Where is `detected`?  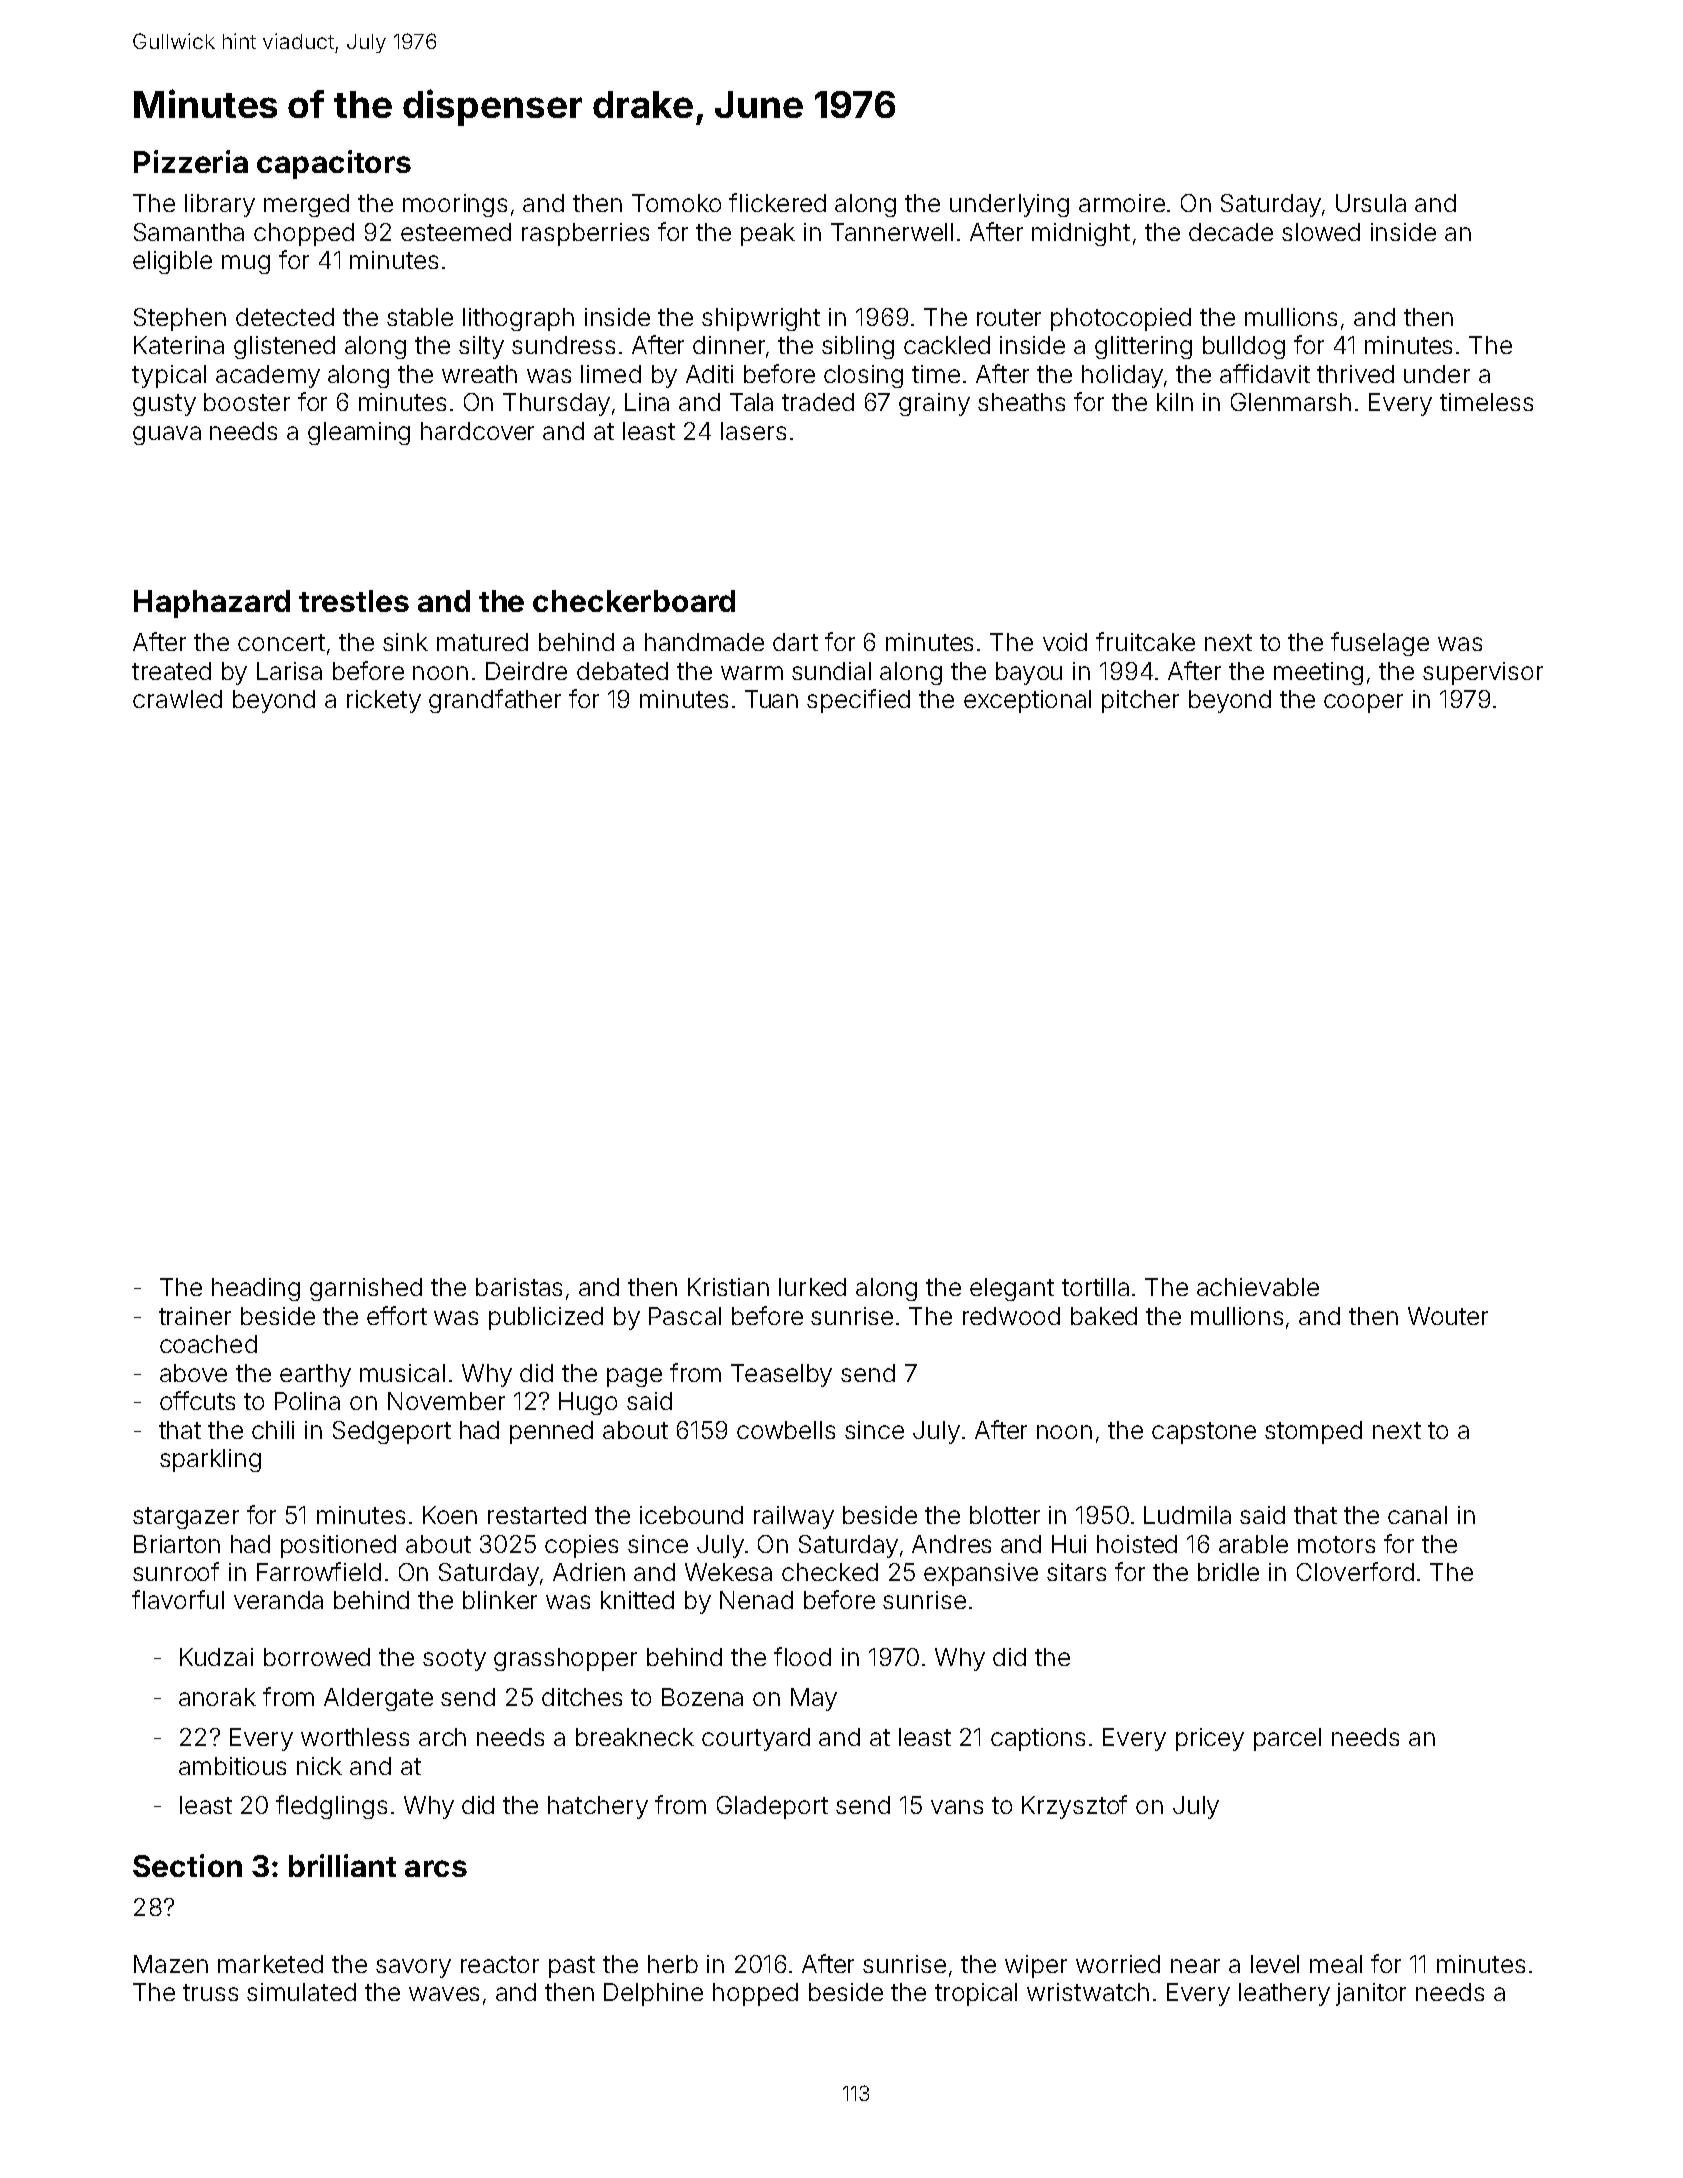
detected is located at coordinates (285, 317).
